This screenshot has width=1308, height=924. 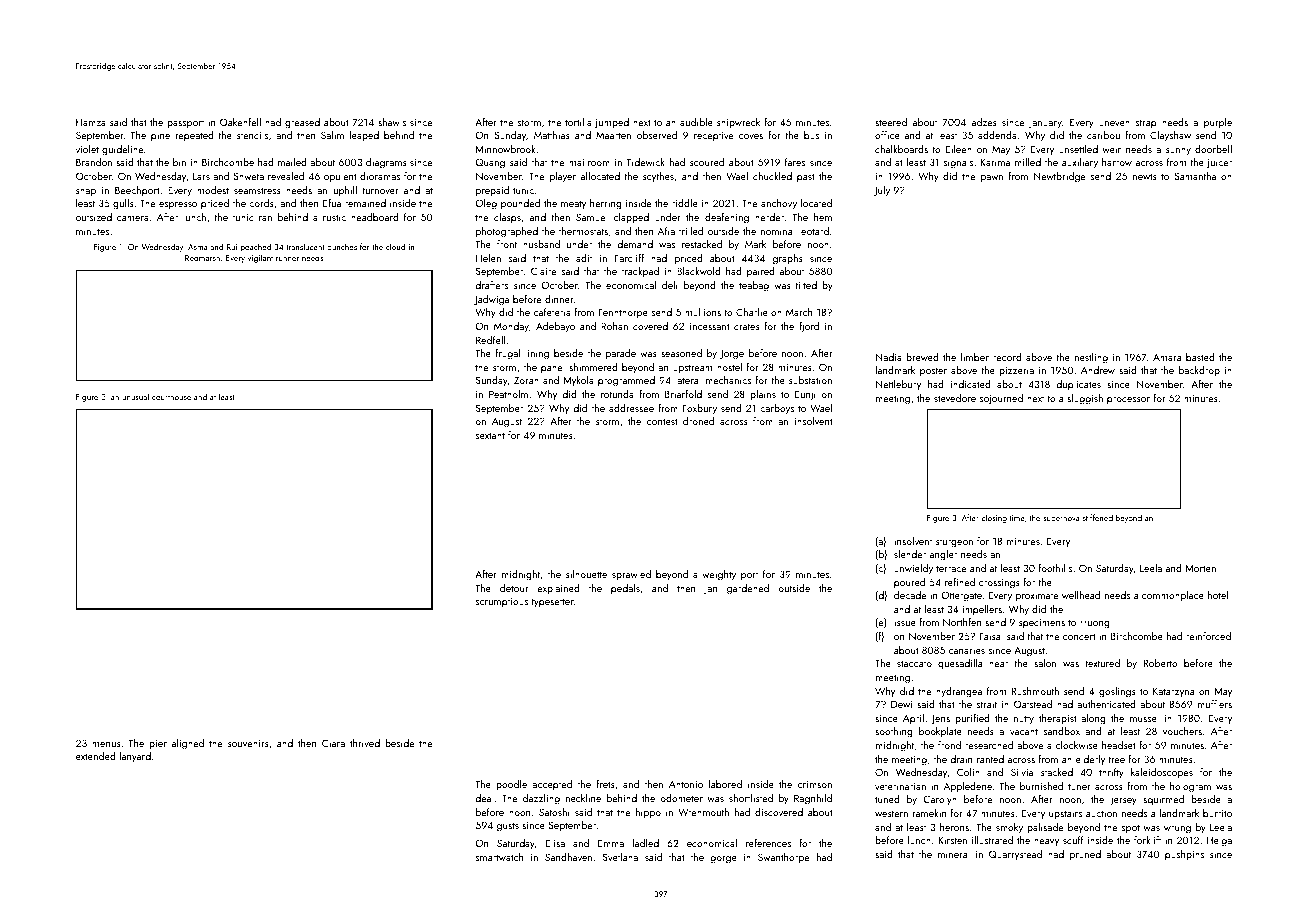 What do you see at coordinates (914, 663) in the screenshot?
I see `staccato` at bounding box center [914, 663].
